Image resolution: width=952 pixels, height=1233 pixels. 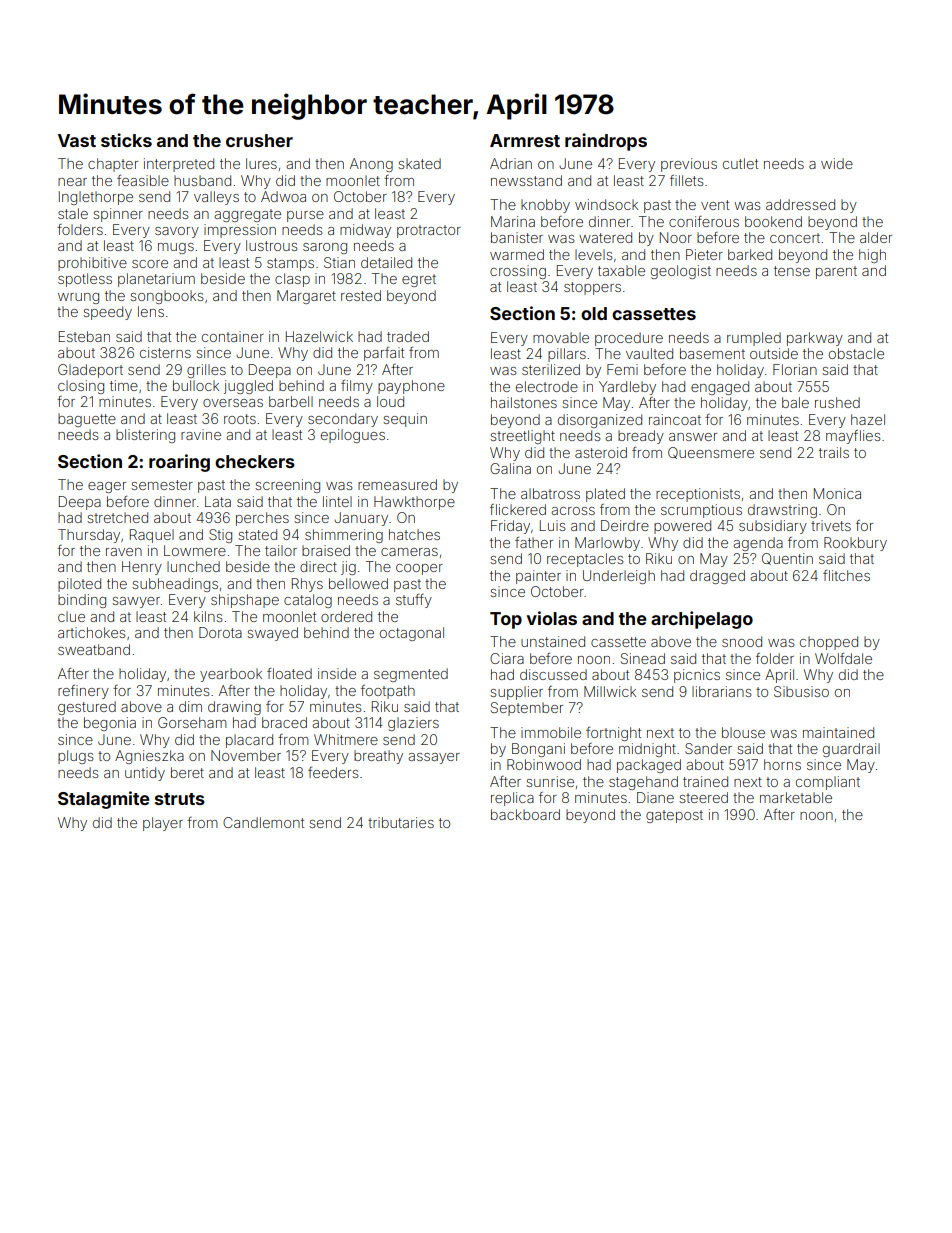 What do you see at coordinates (126, 140) in the page?
I see `sticks` at bounding box center [126, 140].
